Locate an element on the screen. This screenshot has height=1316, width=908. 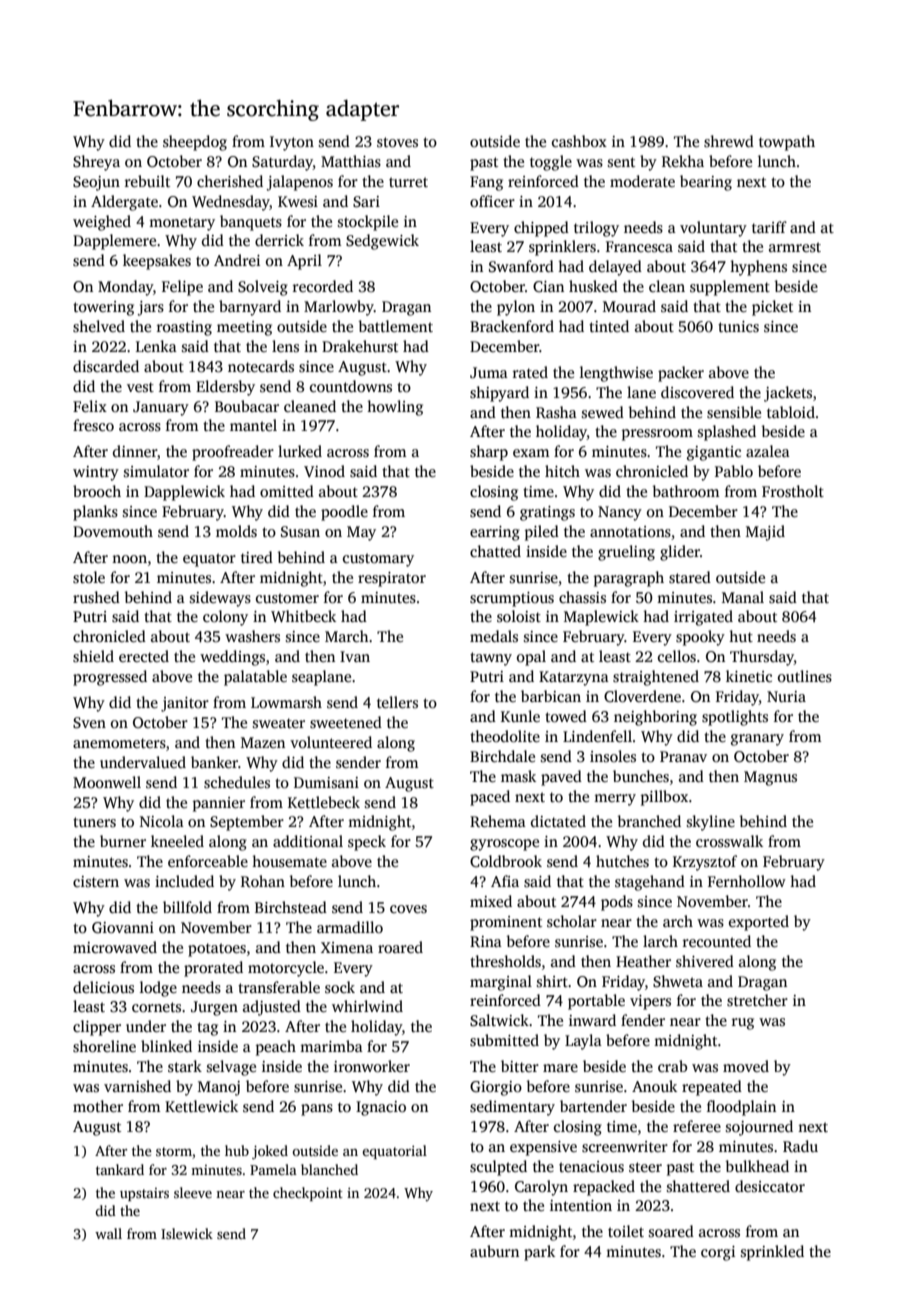
Radu is located at coordinates (800, 1146).
